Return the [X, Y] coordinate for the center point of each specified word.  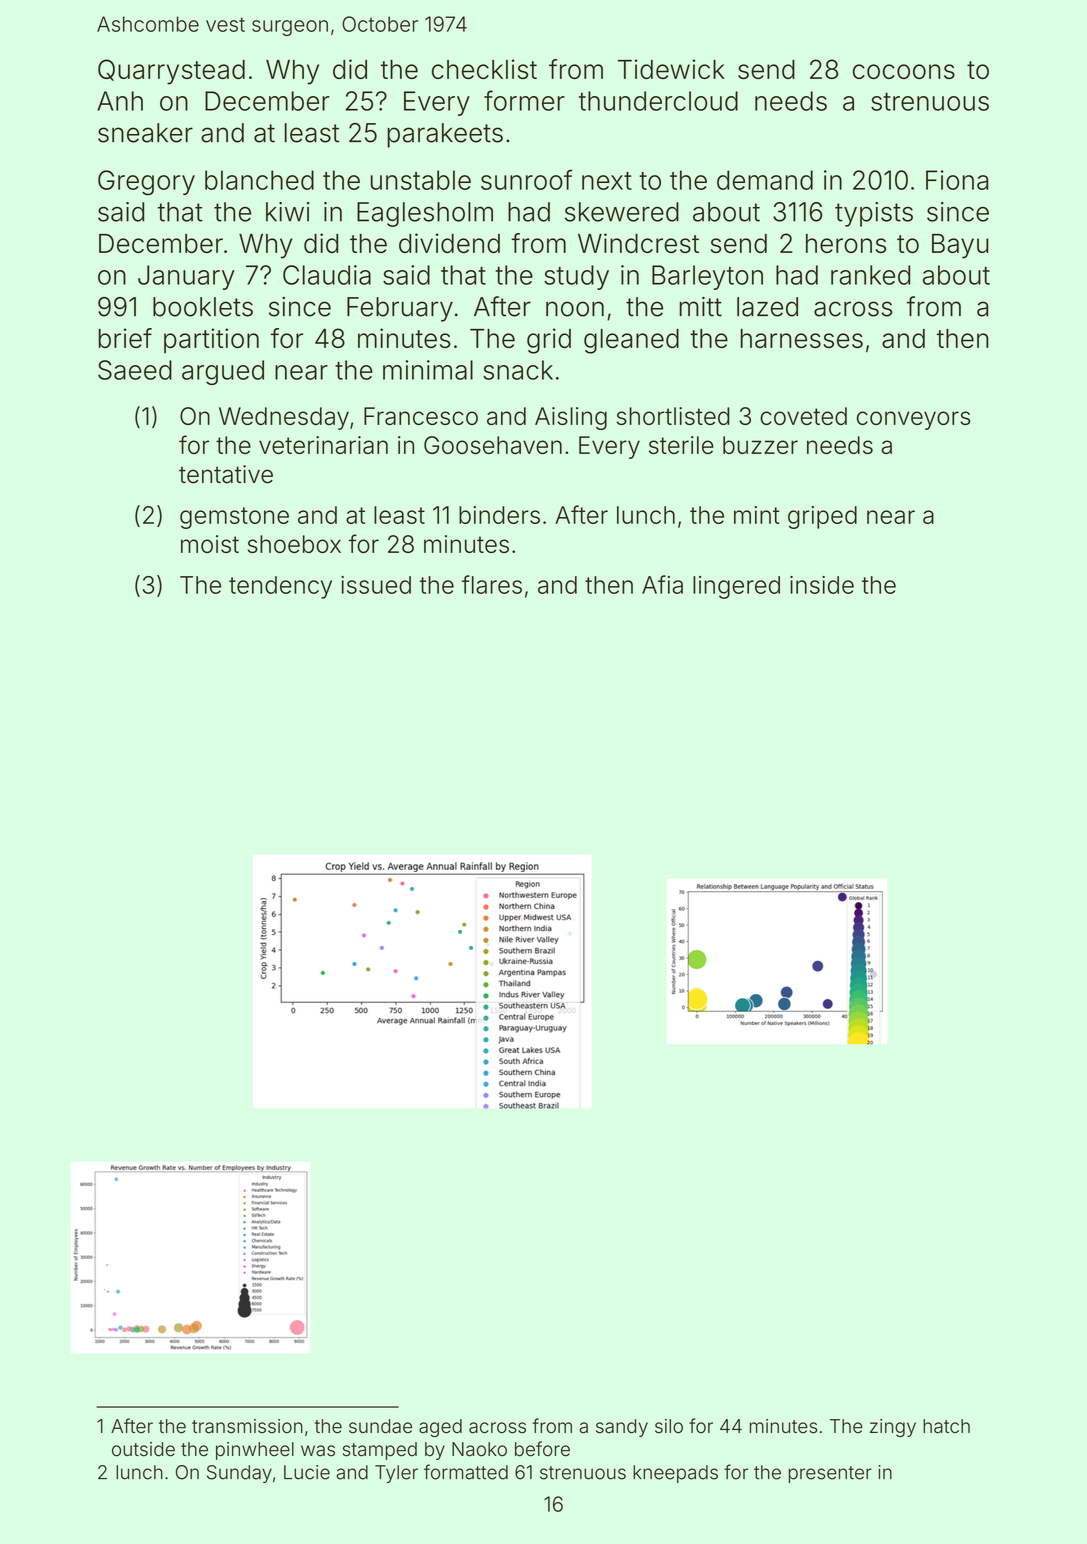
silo [669, 1426]
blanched [259, 180]
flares [492, 584]
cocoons [904, 71]
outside [143, 1449]
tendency [280, 587]
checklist [484, 69]
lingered [736, 587]
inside [822, 585]
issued [376, 585]
